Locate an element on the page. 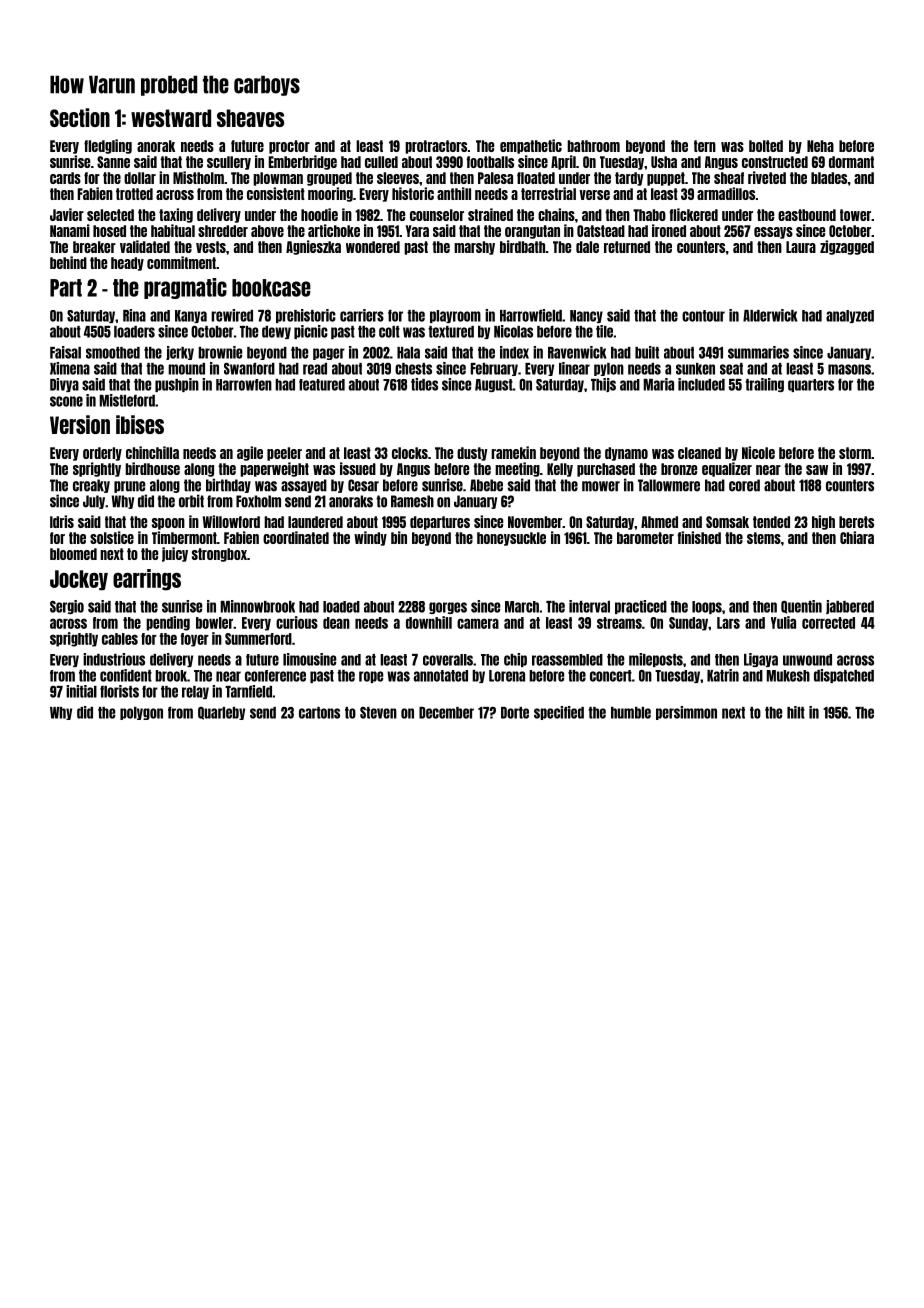 The height and width of the page is (1308, 924). summaries is located at coordinates (758, 352).
